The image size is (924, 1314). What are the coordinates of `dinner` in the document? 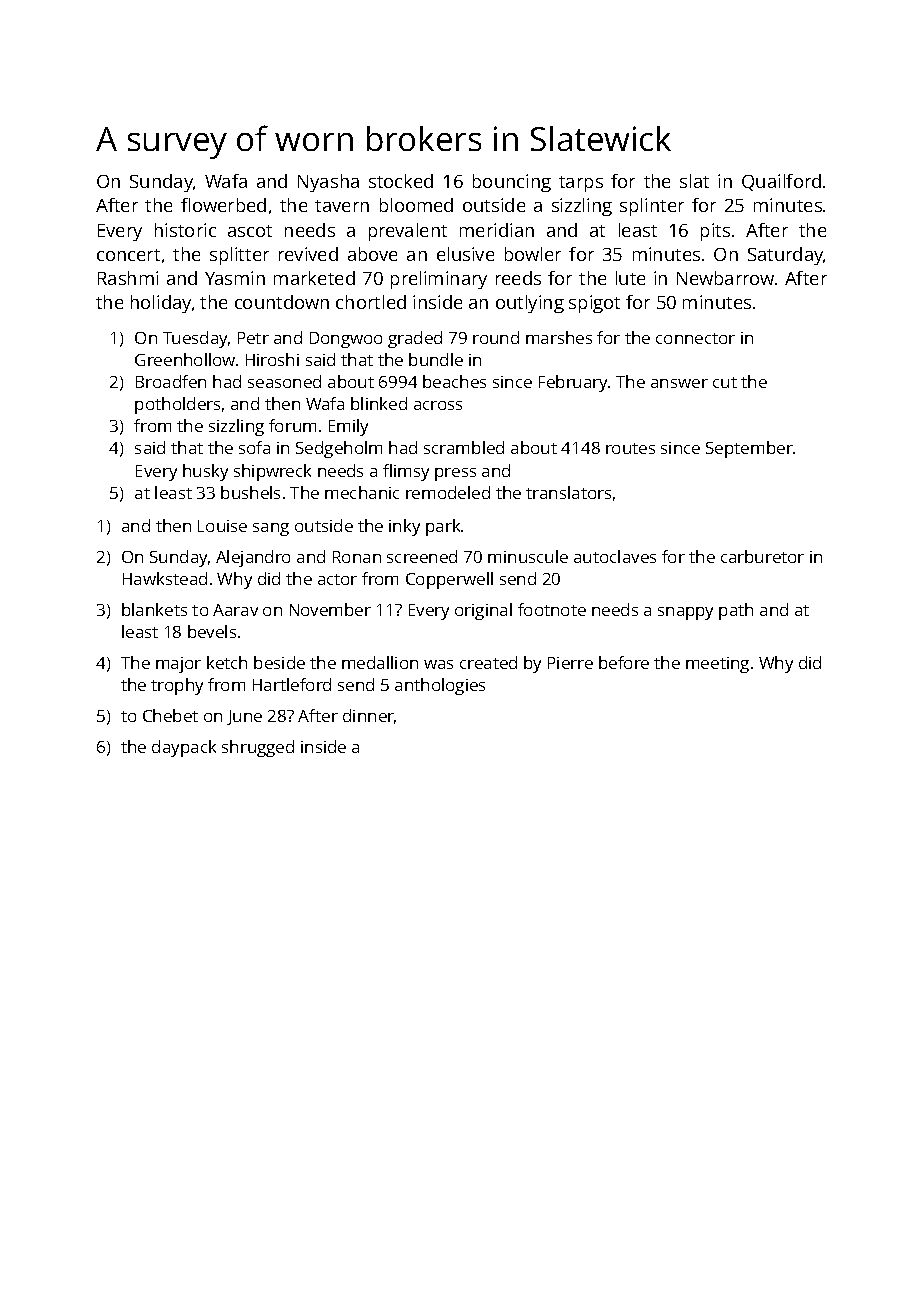 It's located at (368, 715).
